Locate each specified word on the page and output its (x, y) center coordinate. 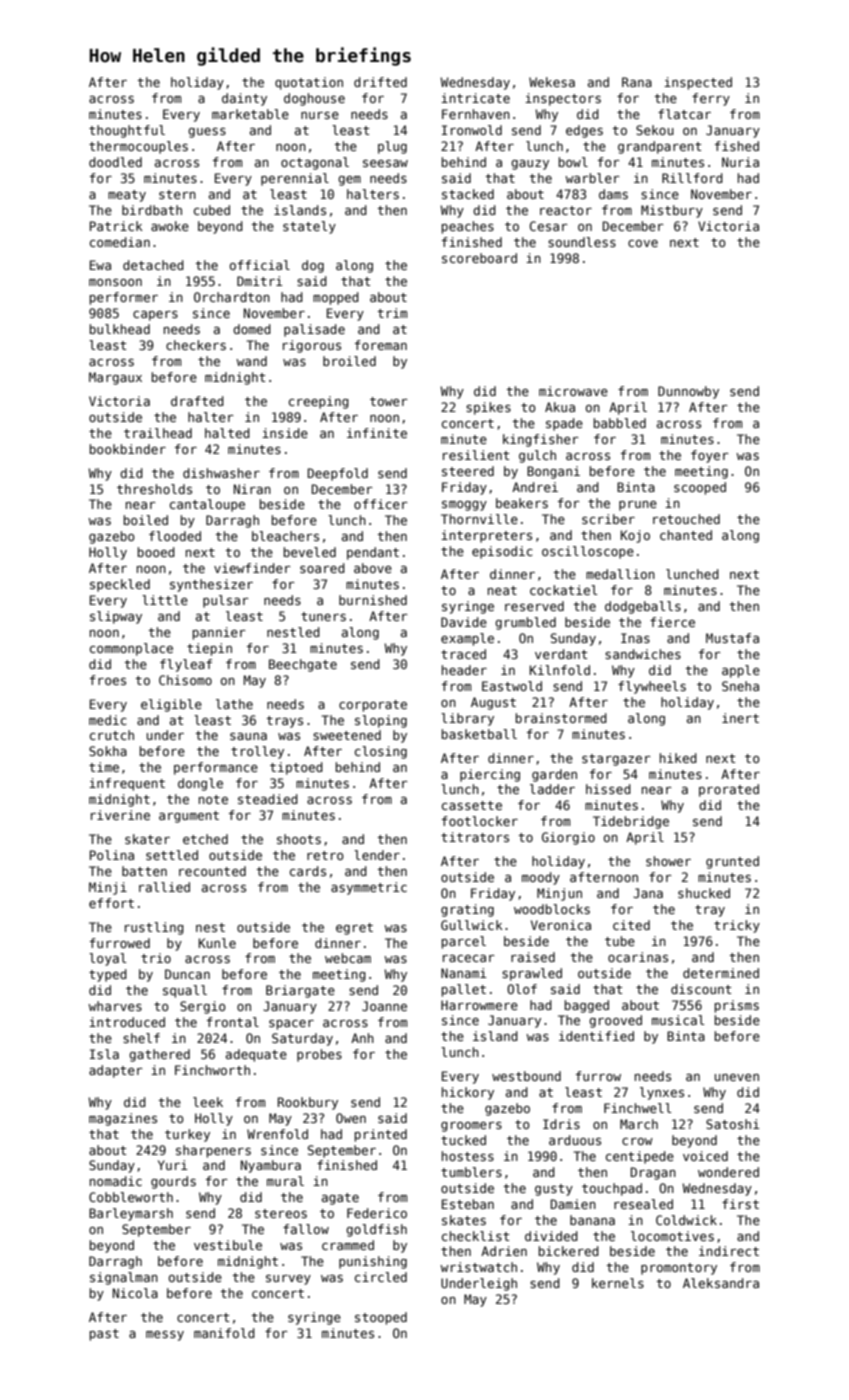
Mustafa (732, 638)
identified (596, 1036)
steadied (268, 799)
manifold (224, 1333)
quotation (309, 83)
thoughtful (127, 131)
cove (643, 243)
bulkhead (120, 329)
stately (309, 227)
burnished (373, 600)
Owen (351, 1118)
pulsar (226, 601)
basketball (479, 734)
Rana (637, 82)
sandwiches (643, 654)
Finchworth (212, 1070)
